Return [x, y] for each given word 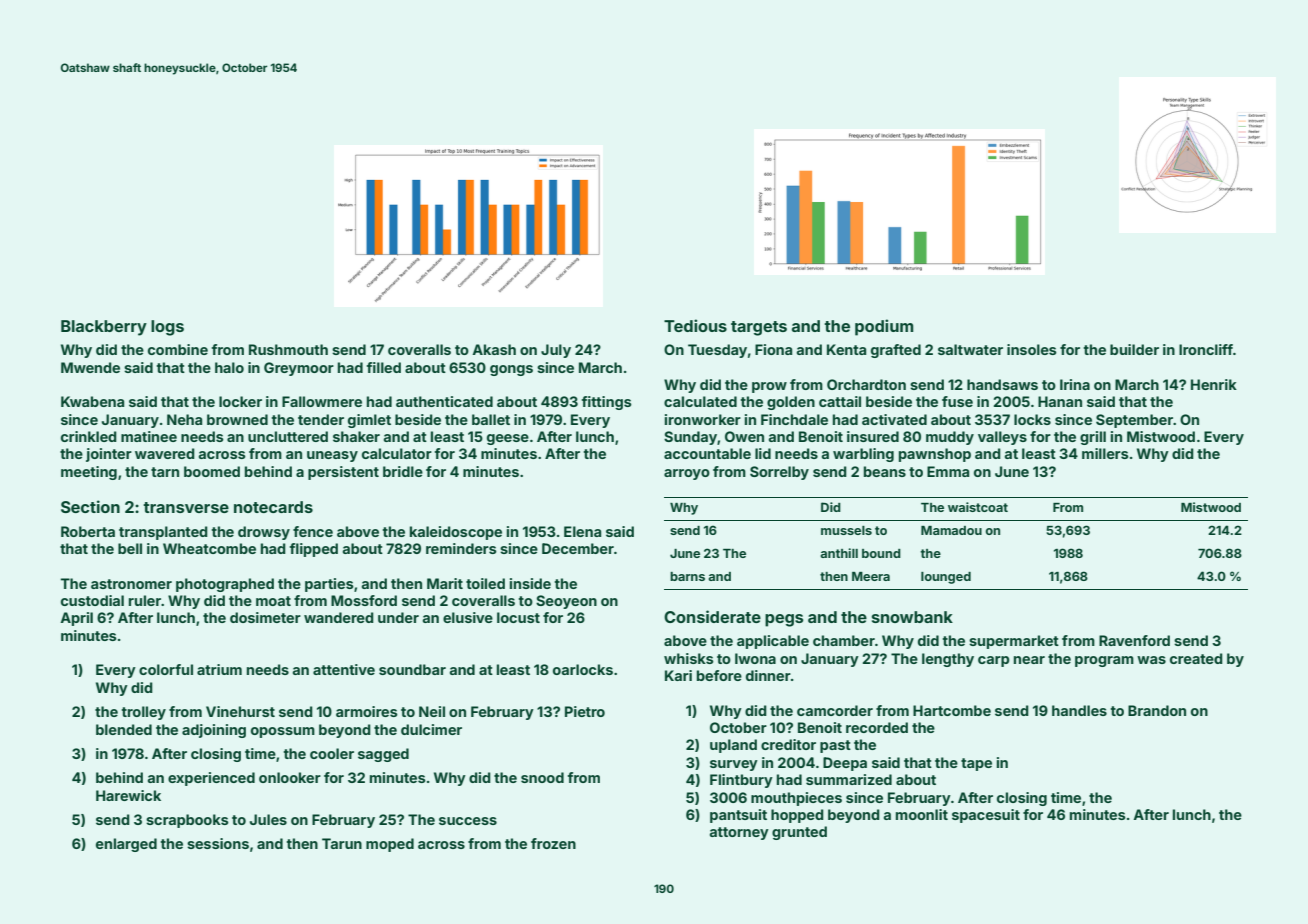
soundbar [412, 669]
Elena [582, 531]
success [468, 821]
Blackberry [104, 328]
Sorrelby [779, 473]
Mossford [364, 600]
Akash [494, 349]
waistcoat [978, 507]
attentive [344, 669]
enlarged [126, 845]
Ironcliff [1206, 349]
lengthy [948, 660]
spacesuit [986, 816]
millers [1105, 453]
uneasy [332, 456]
